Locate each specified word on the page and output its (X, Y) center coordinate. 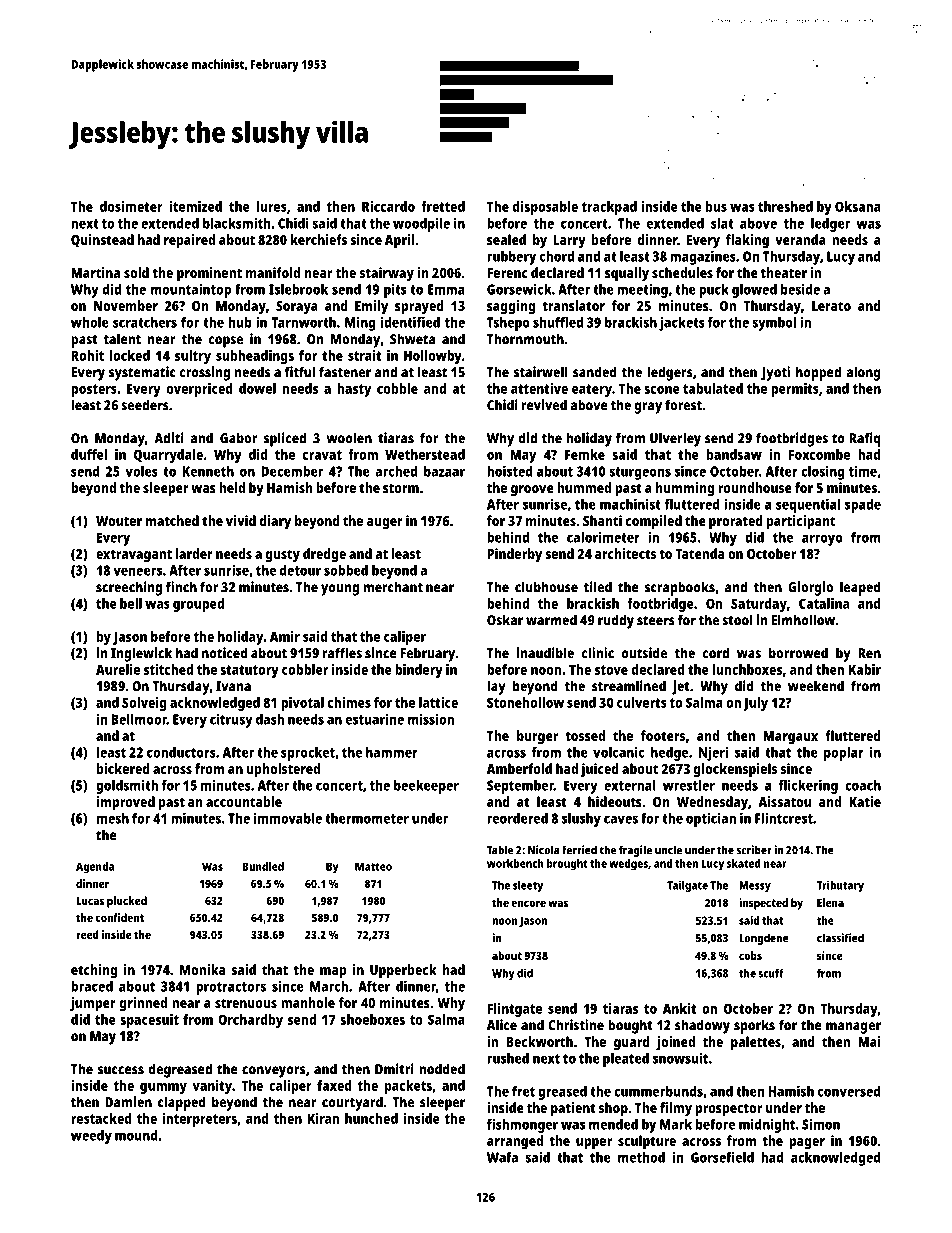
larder (194, 553)
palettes (756, 1043)
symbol (774, 324)
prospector (728, 1110)
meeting (642, 291)
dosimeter (131, 206)
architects (625, 553)
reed (87, 934)
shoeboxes (372, 1019)
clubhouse (546, 587)
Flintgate (514, 1010)
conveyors (273, 1072)
